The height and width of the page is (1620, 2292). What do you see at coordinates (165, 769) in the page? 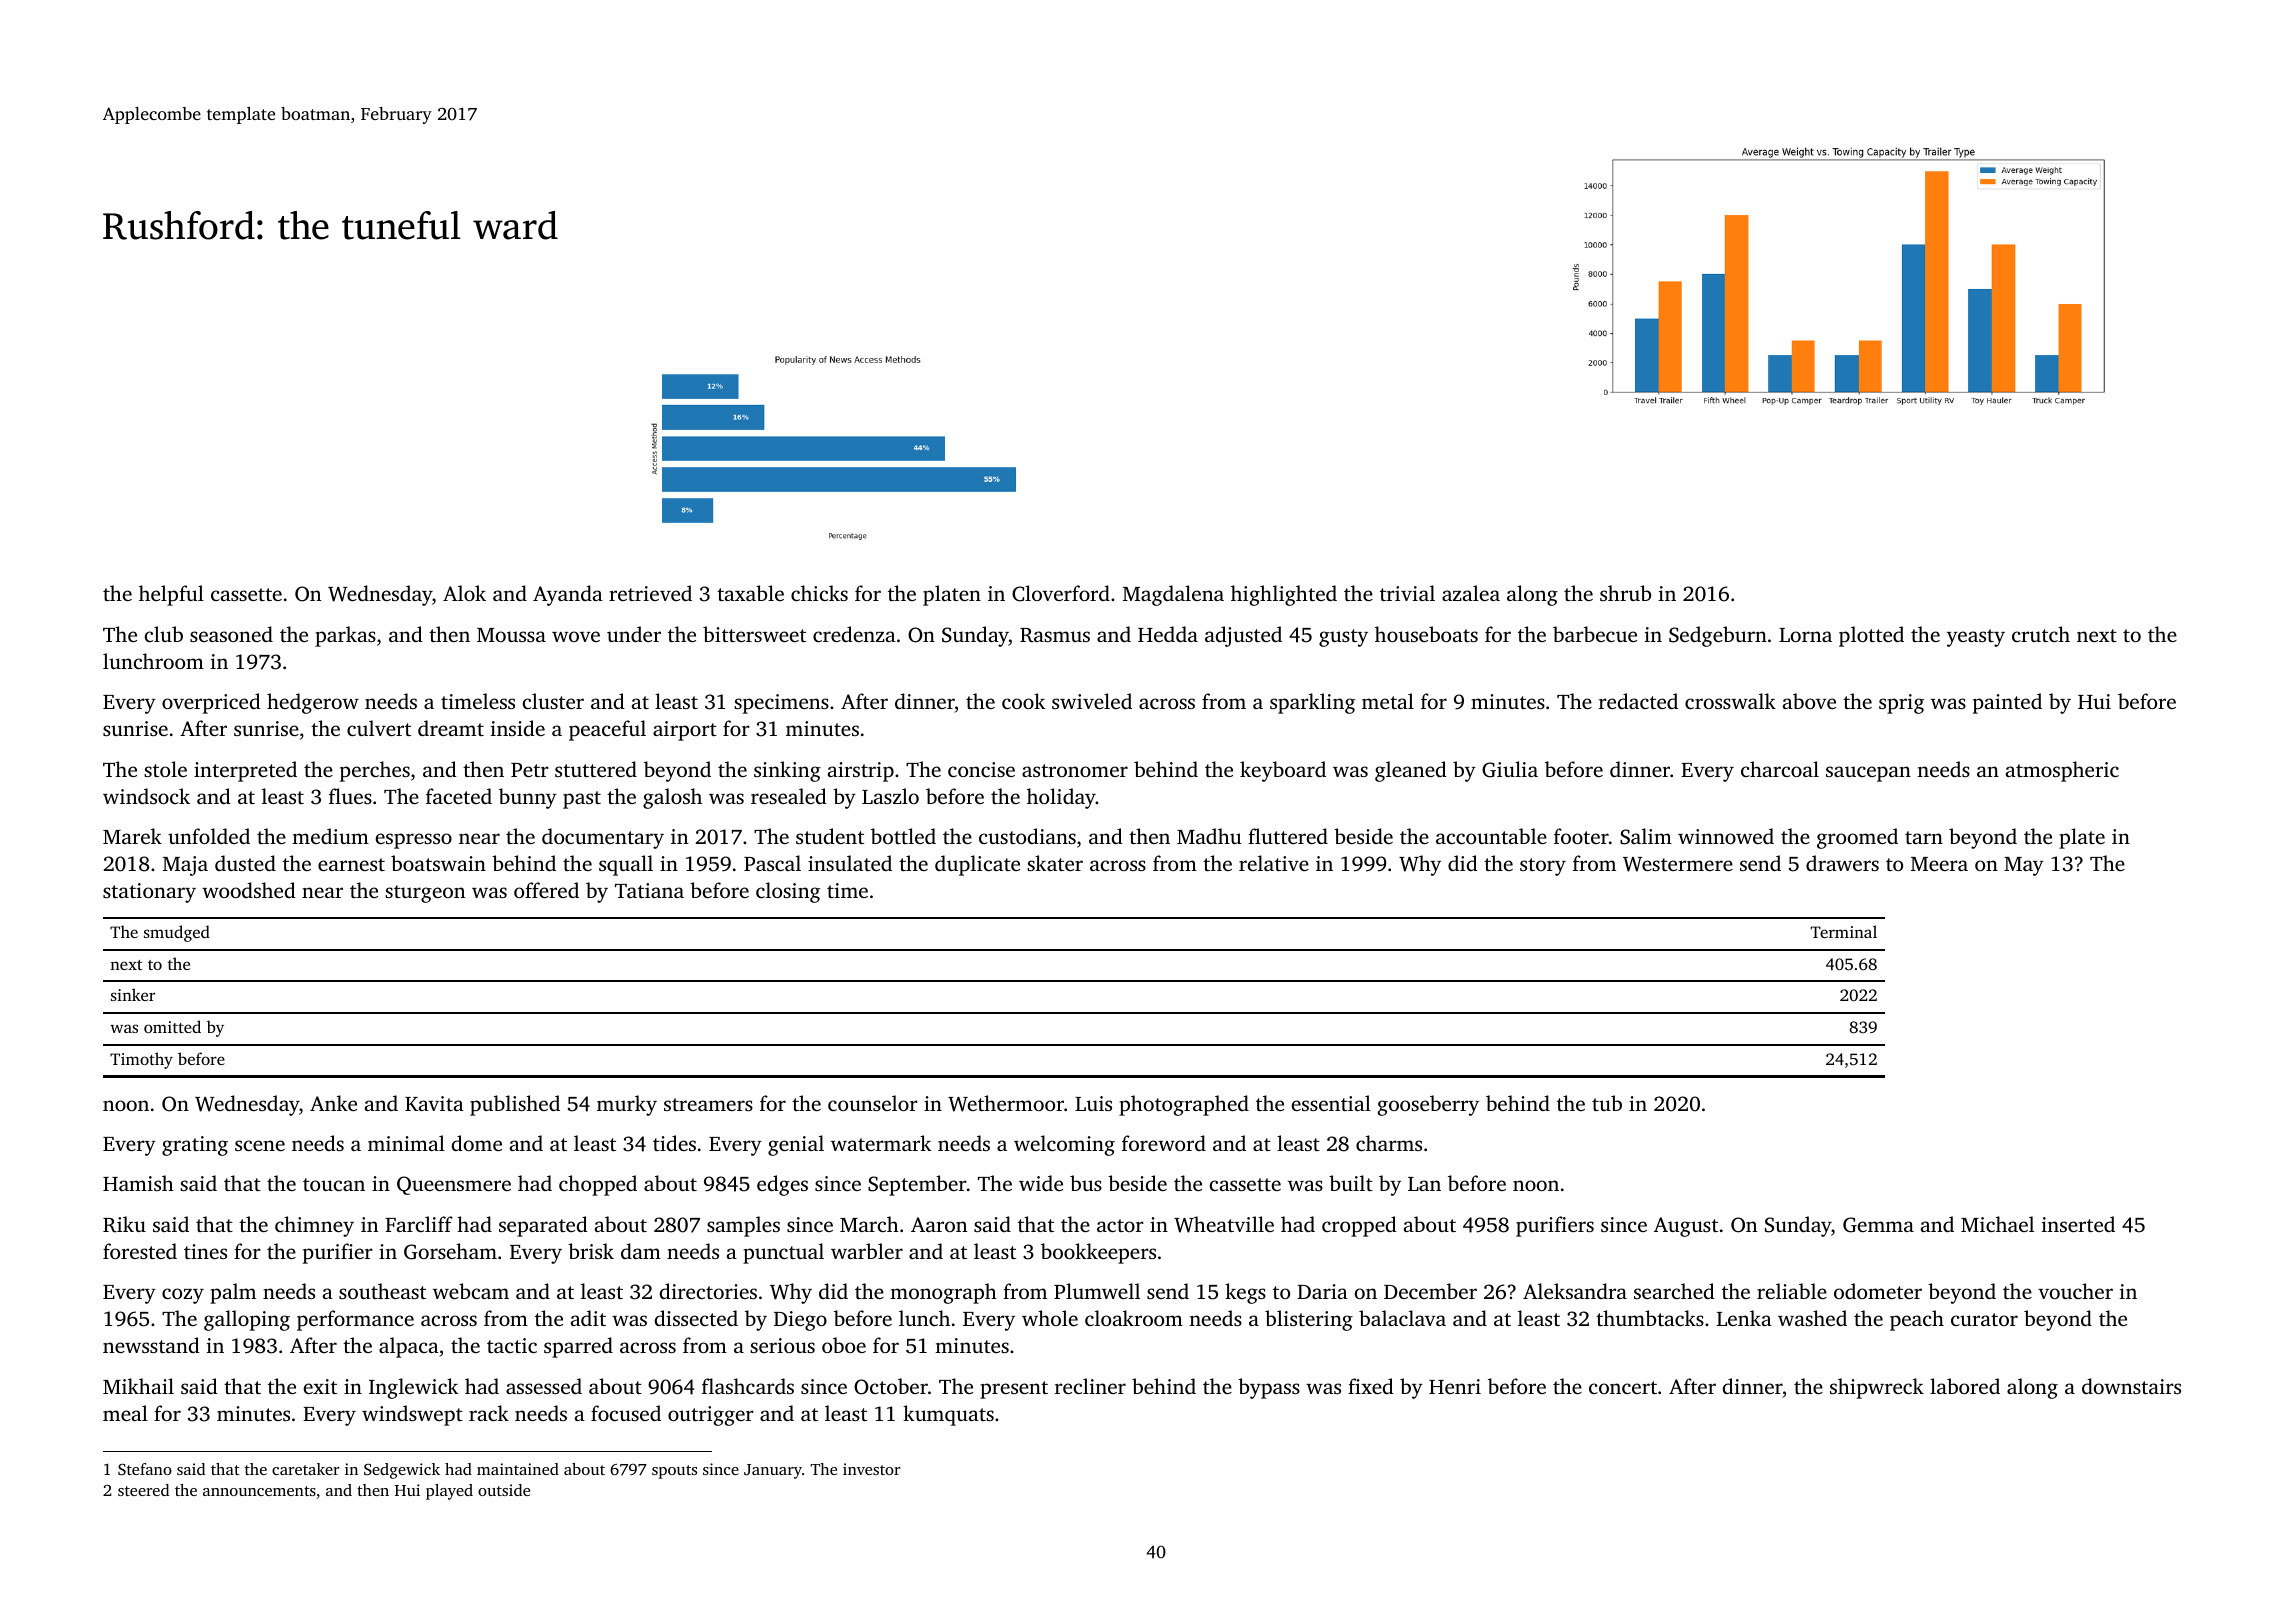
I see `stole` at bounding box center [165, 769].
